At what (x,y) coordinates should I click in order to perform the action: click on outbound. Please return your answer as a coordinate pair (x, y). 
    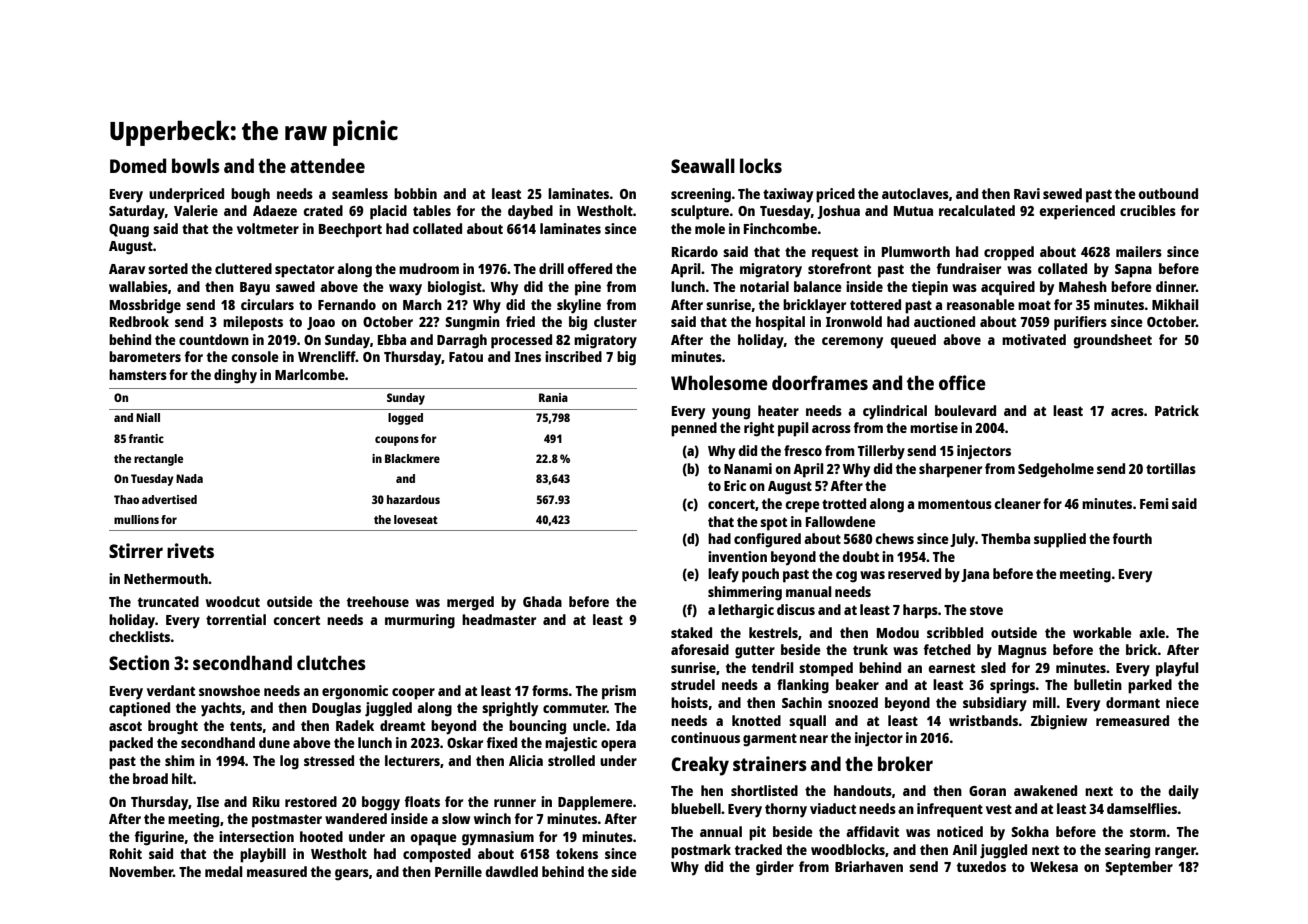
    Looking at the image, I should click on (1168, 193).
